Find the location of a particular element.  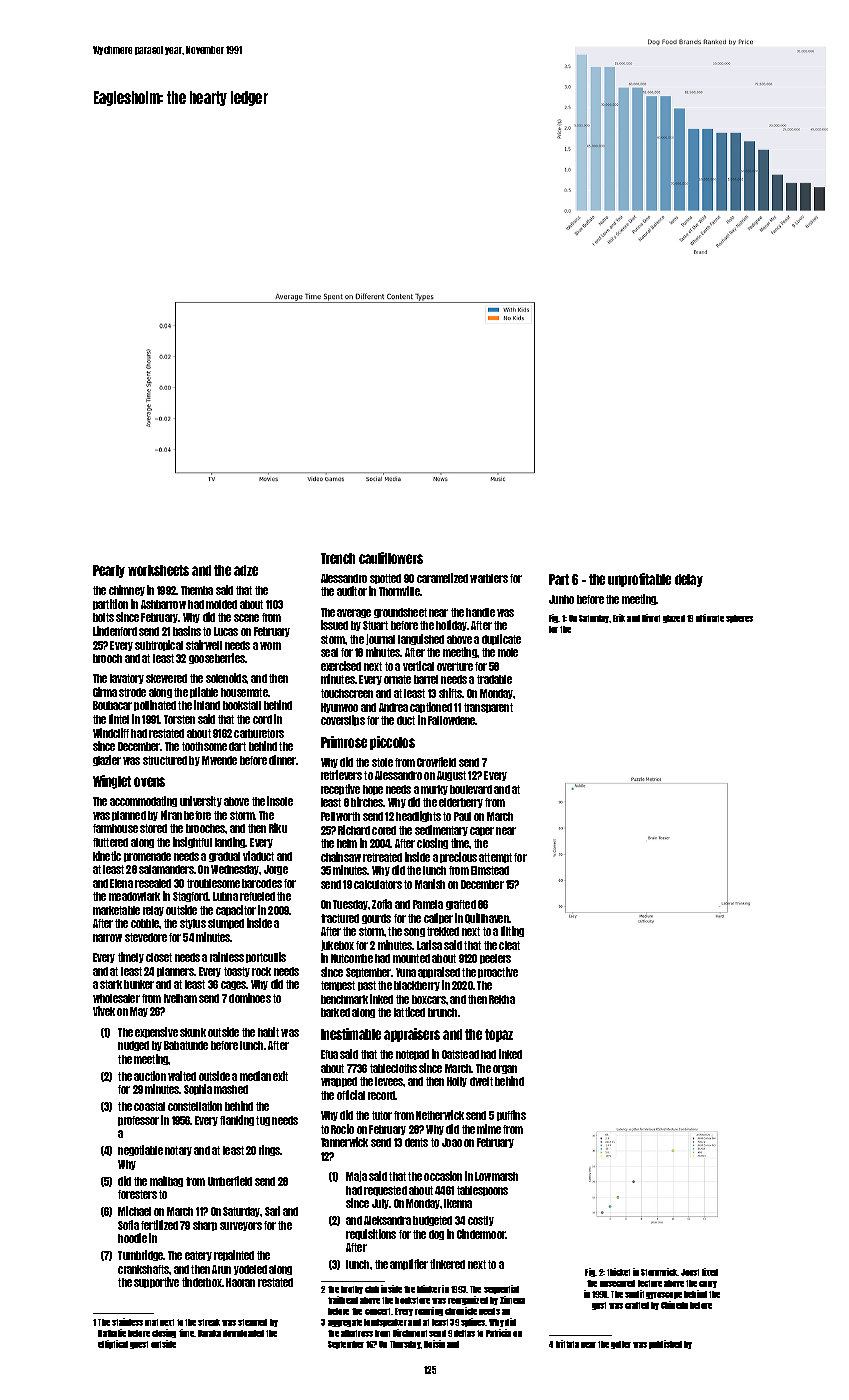

song is located at coordinates (414, 932).
